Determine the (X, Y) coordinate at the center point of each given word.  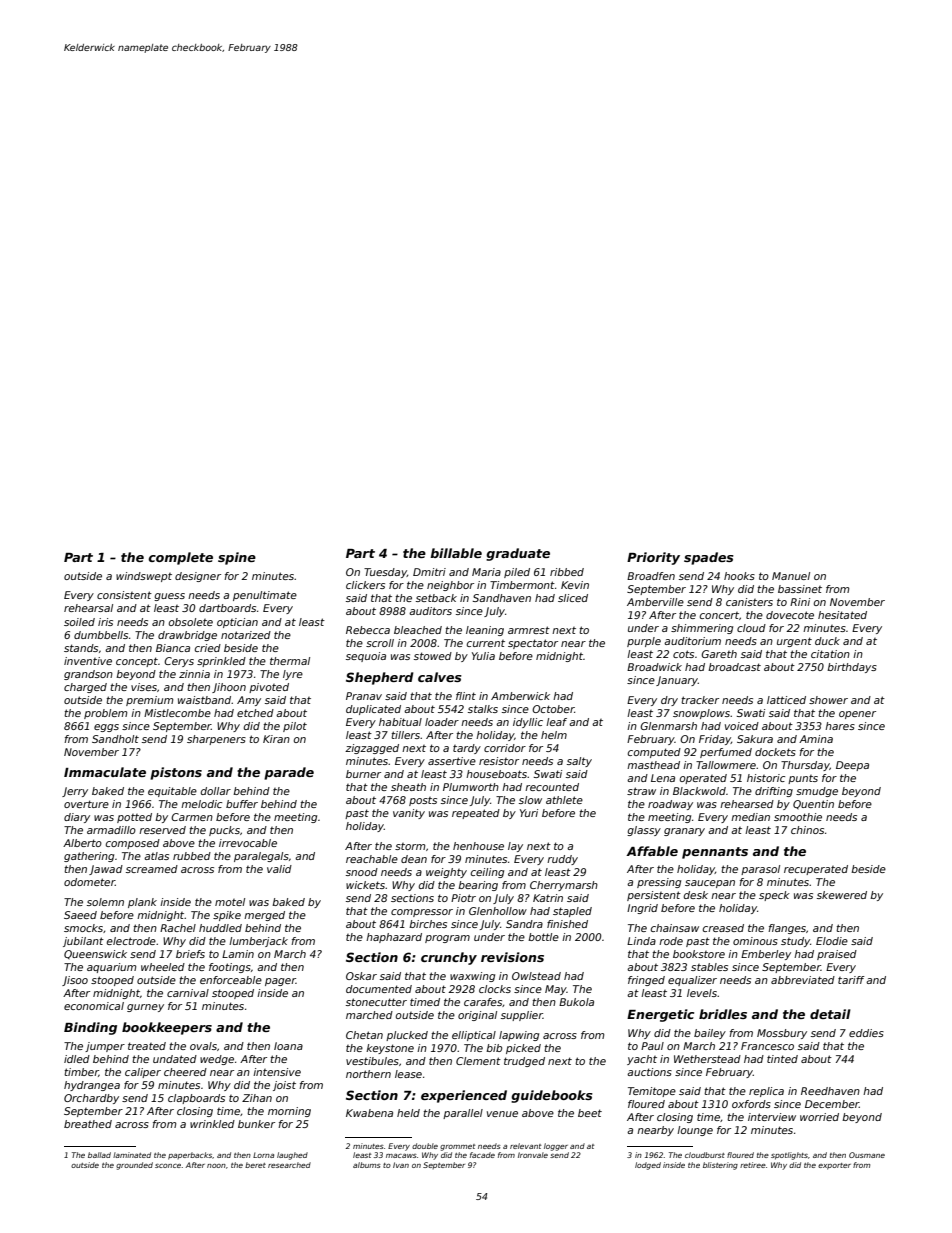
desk (696, 895)
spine (237, 558)
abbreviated (803, 980)
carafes (483, 1002)
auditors (430, 611)
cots (683, 654)
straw (641, 791)
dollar (216, 791)
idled (77, 1059)
